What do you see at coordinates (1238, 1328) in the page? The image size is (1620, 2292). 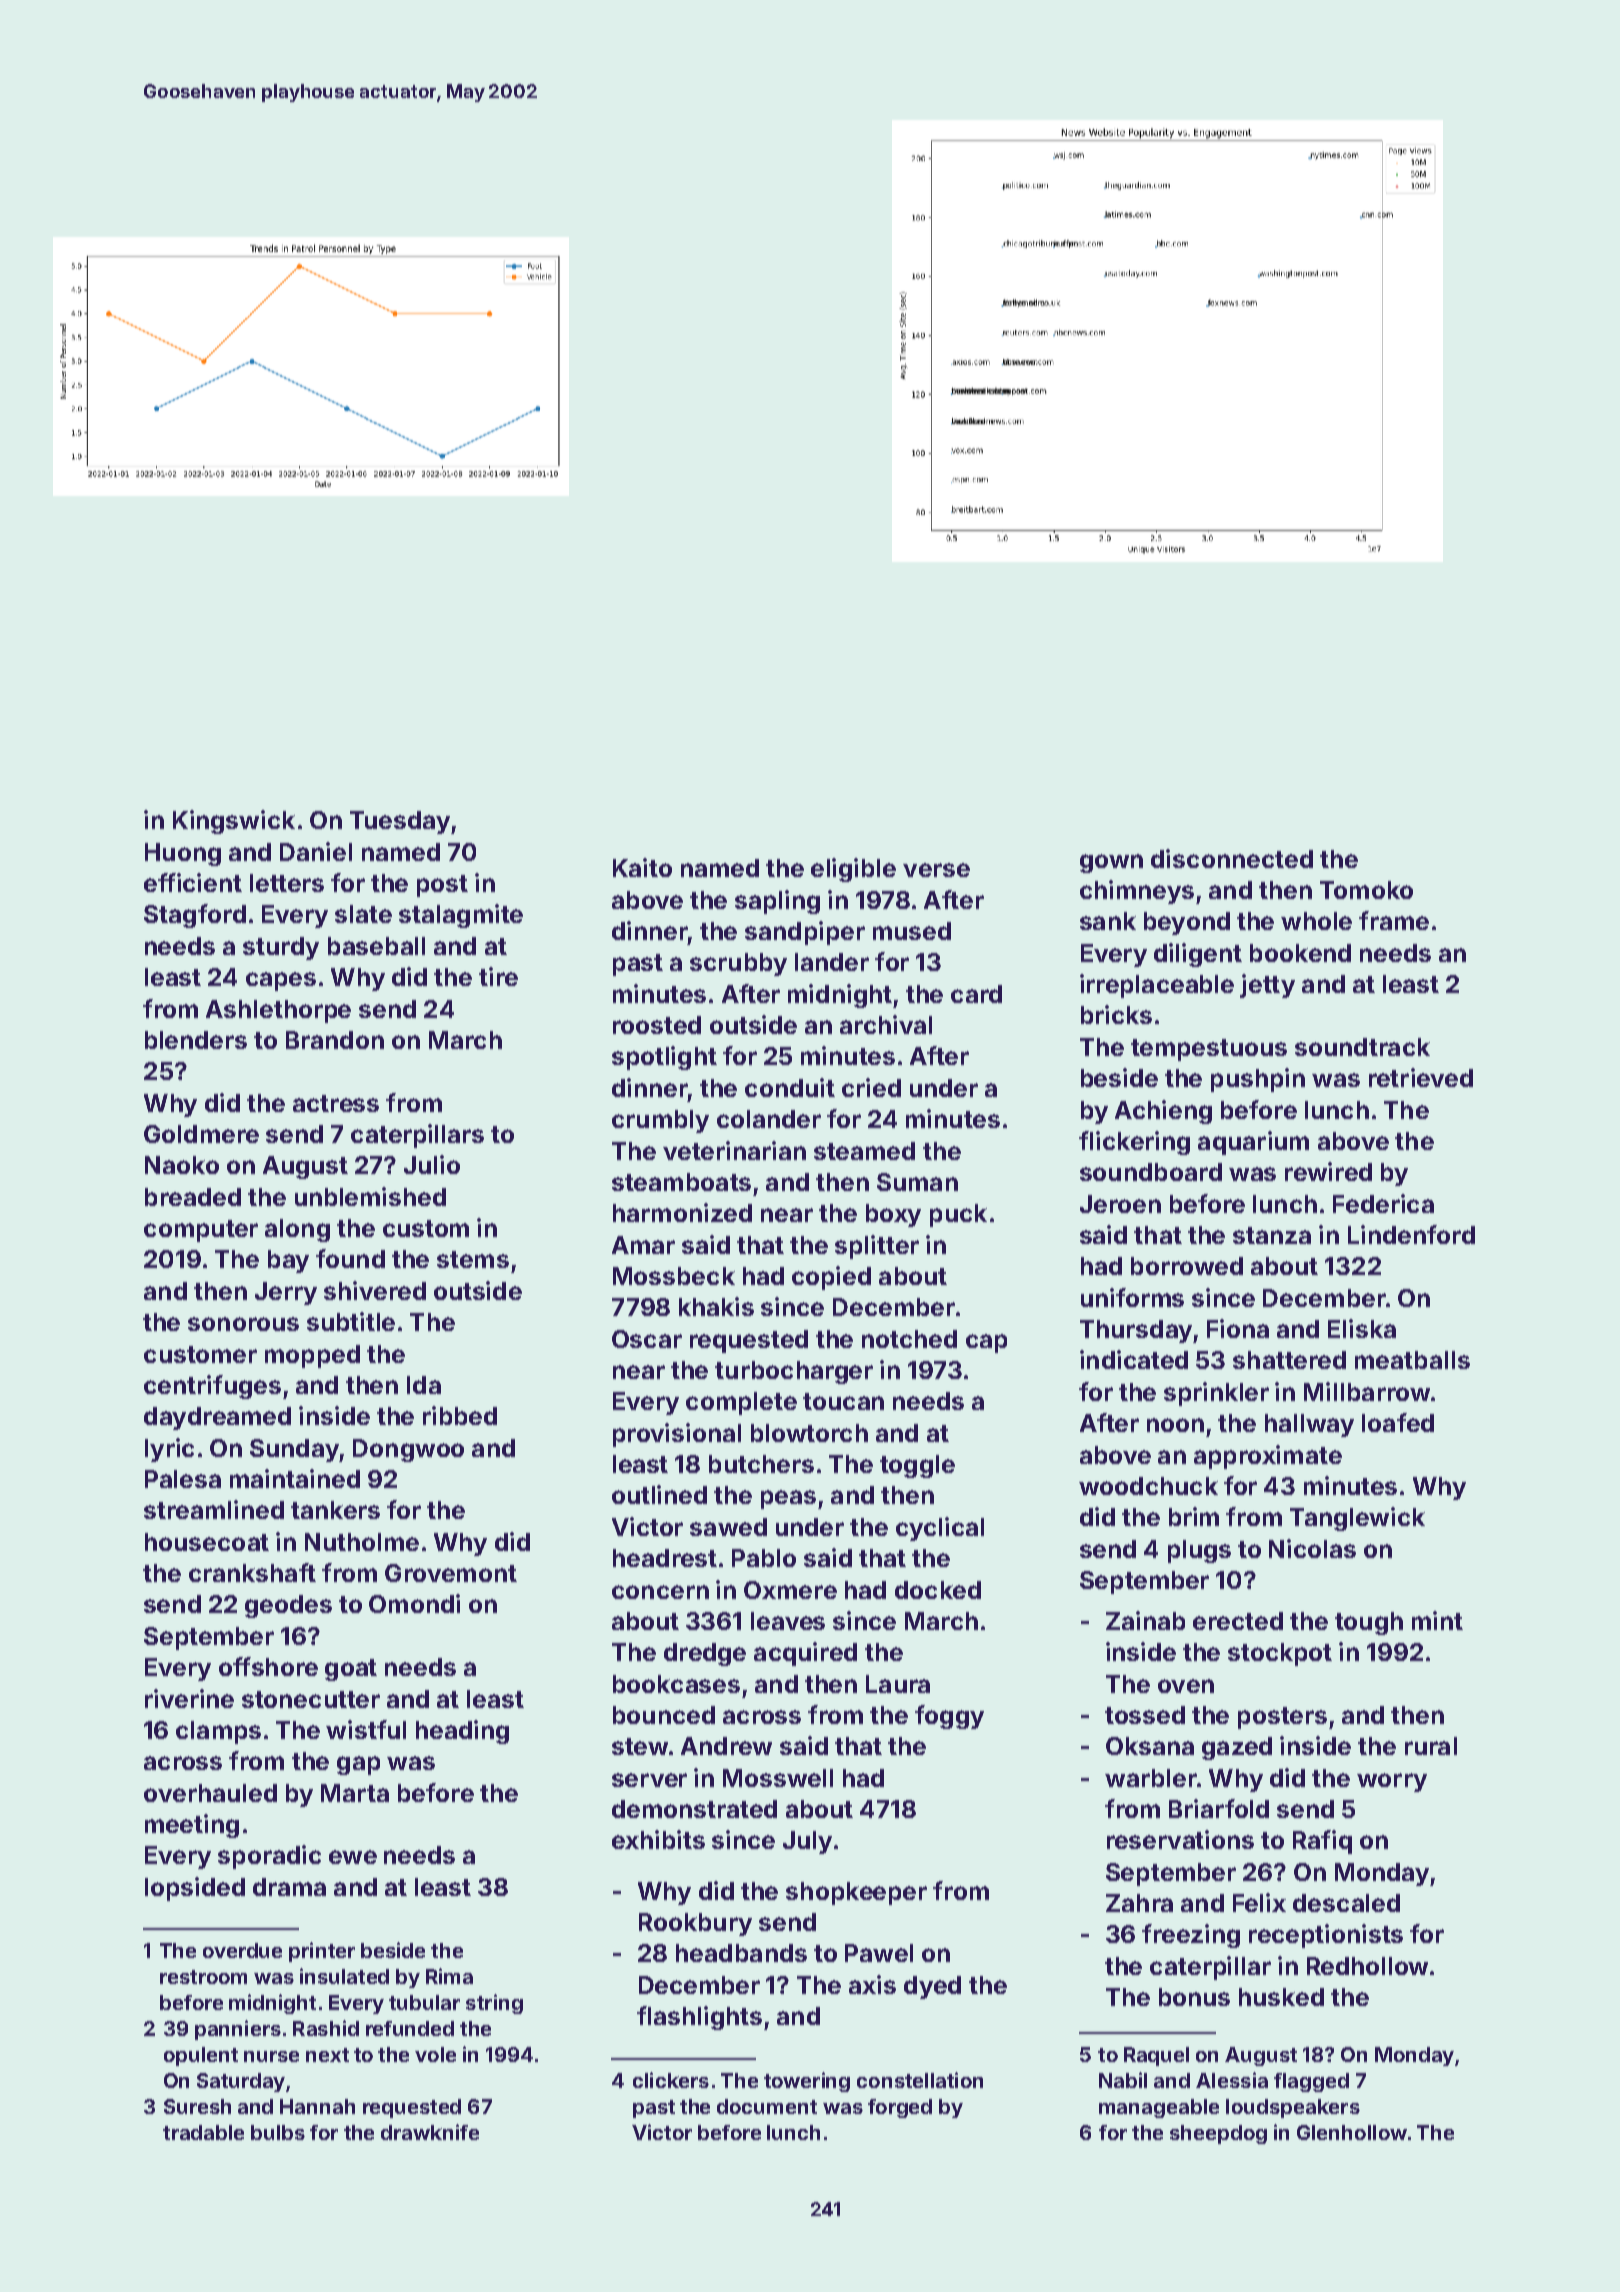 I see `Fiona` at bounding box center [1238, 1328].
